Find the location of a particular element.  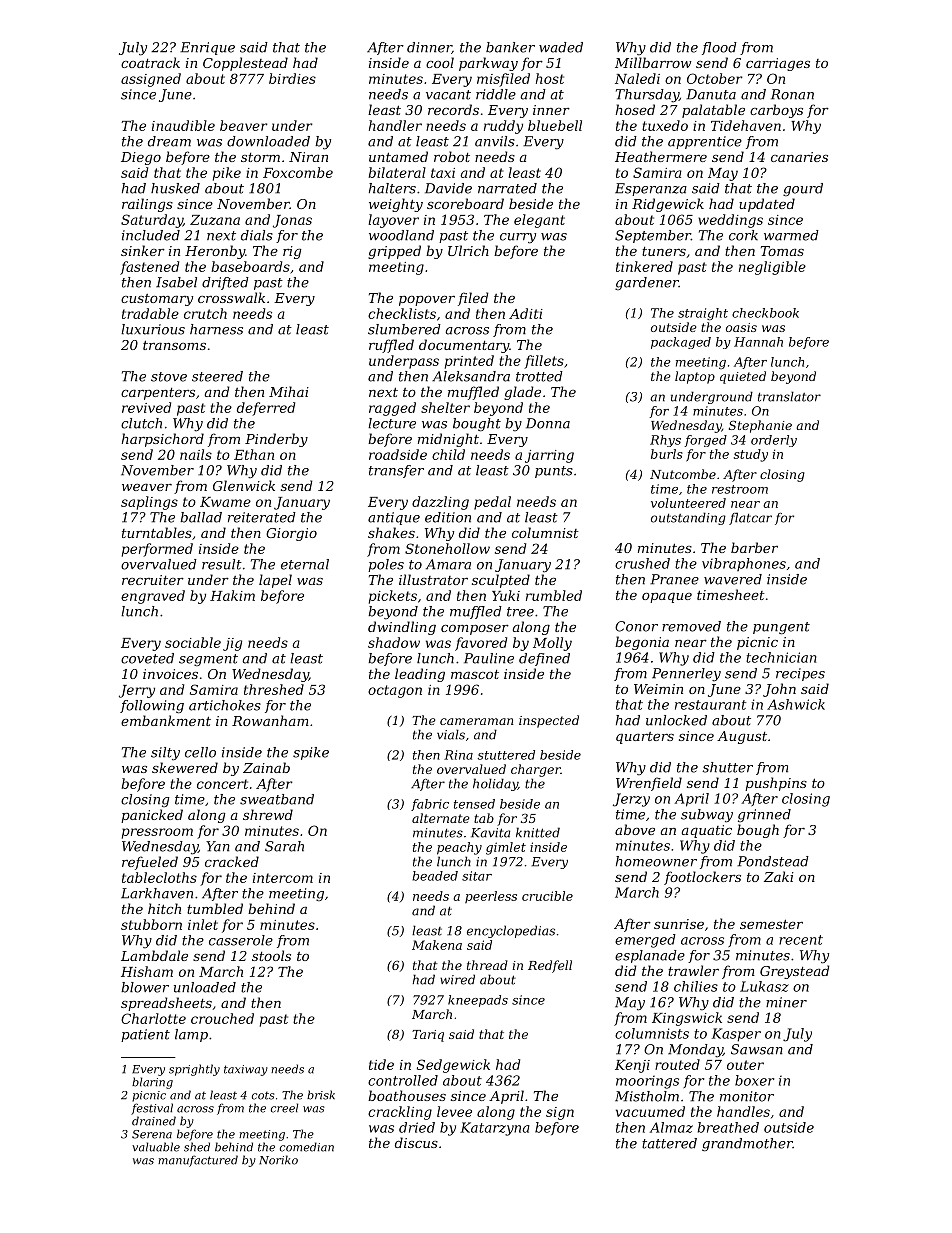

drifted is located at coordinates (225, 283).
